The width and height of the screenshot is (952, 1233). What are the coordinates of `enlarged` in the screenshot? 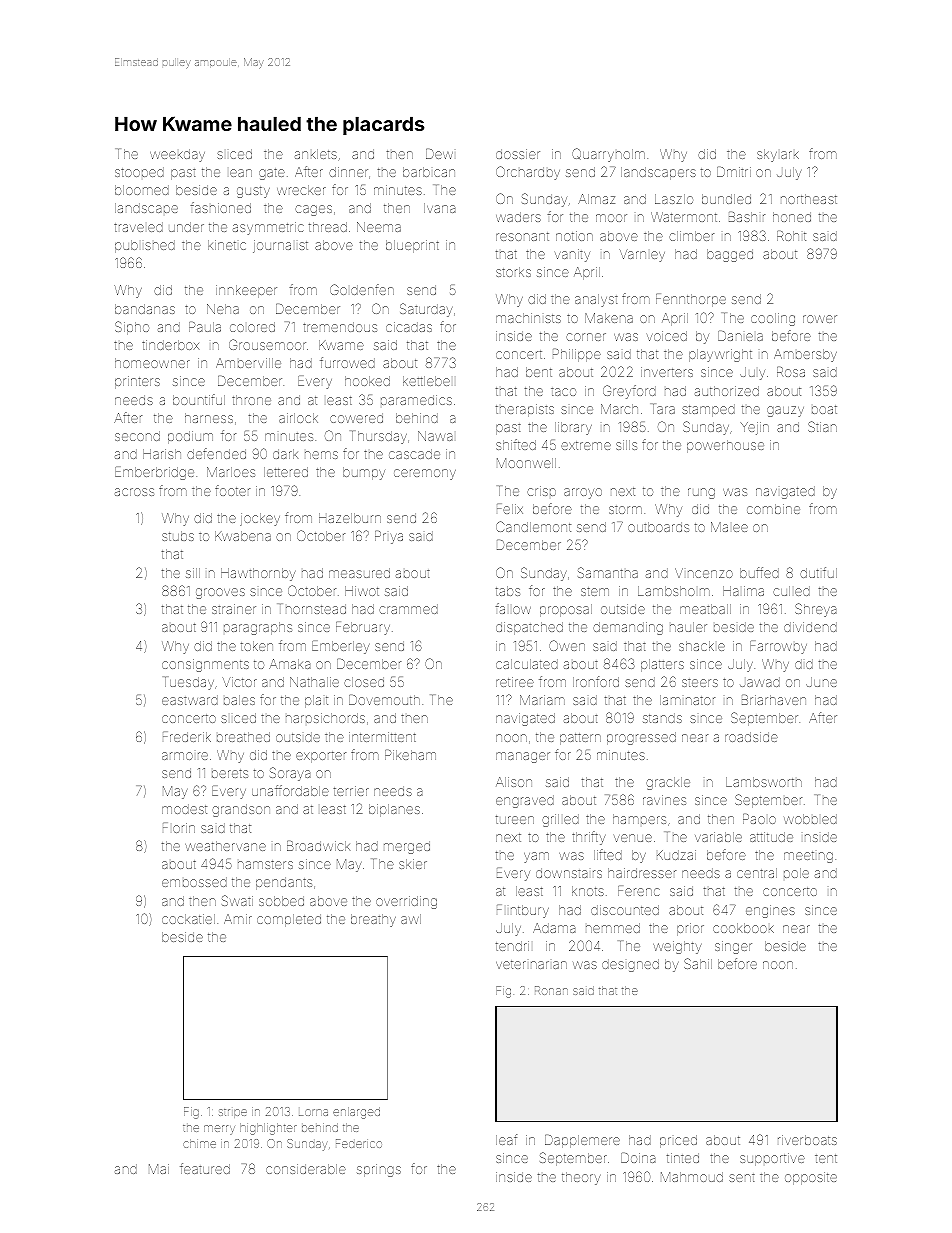 It's located at (356, 1113).
